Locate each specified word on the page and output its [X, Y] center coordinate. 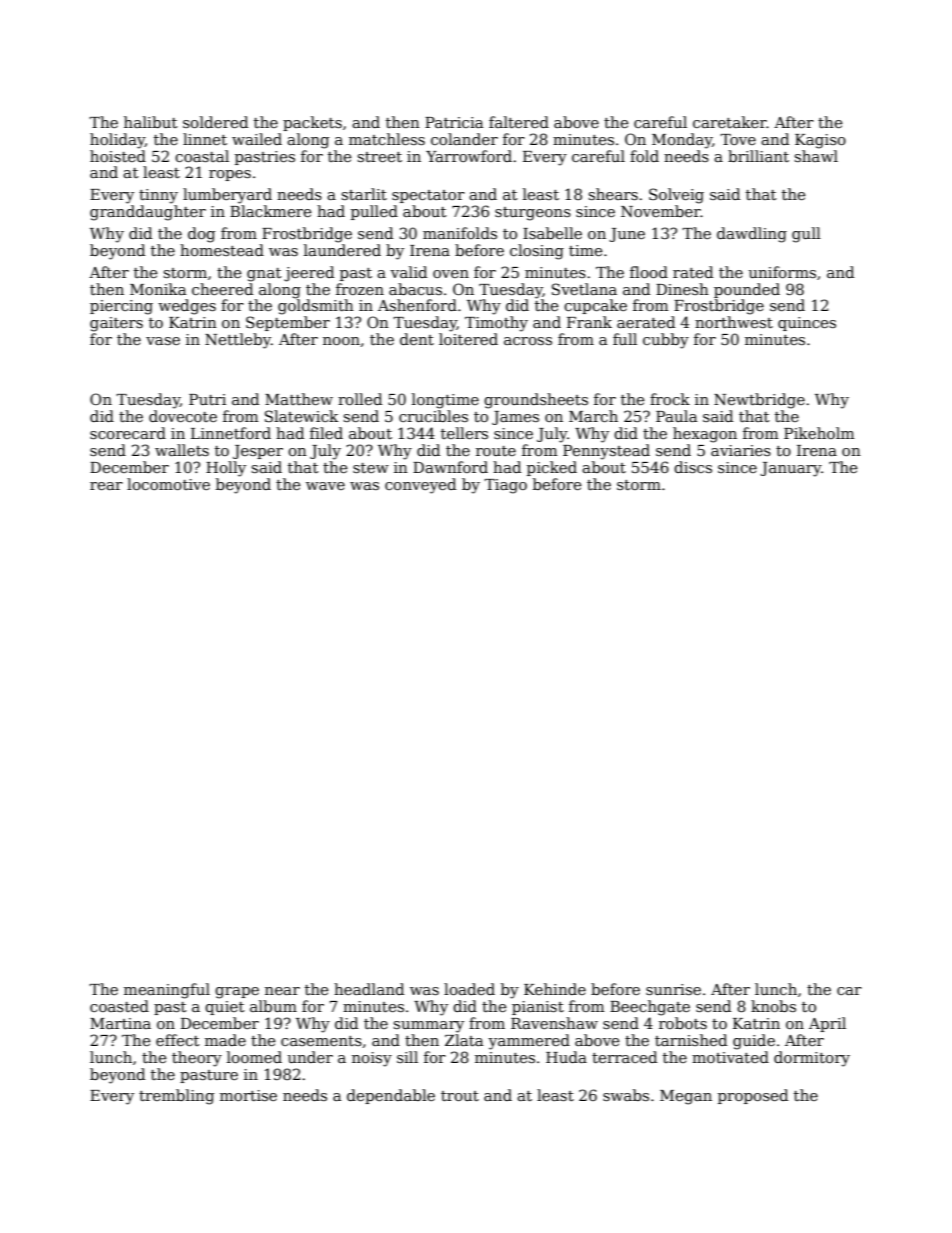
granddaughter [148, 213]
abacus [415, 289]
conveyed [420, 486]
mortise [248, 1095]
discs [693, 467]
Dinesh [682, 289]
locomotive [168, 484]
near [282, 991]
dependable [391, 1096]
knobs [773, 1006]
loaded [469, 989]
